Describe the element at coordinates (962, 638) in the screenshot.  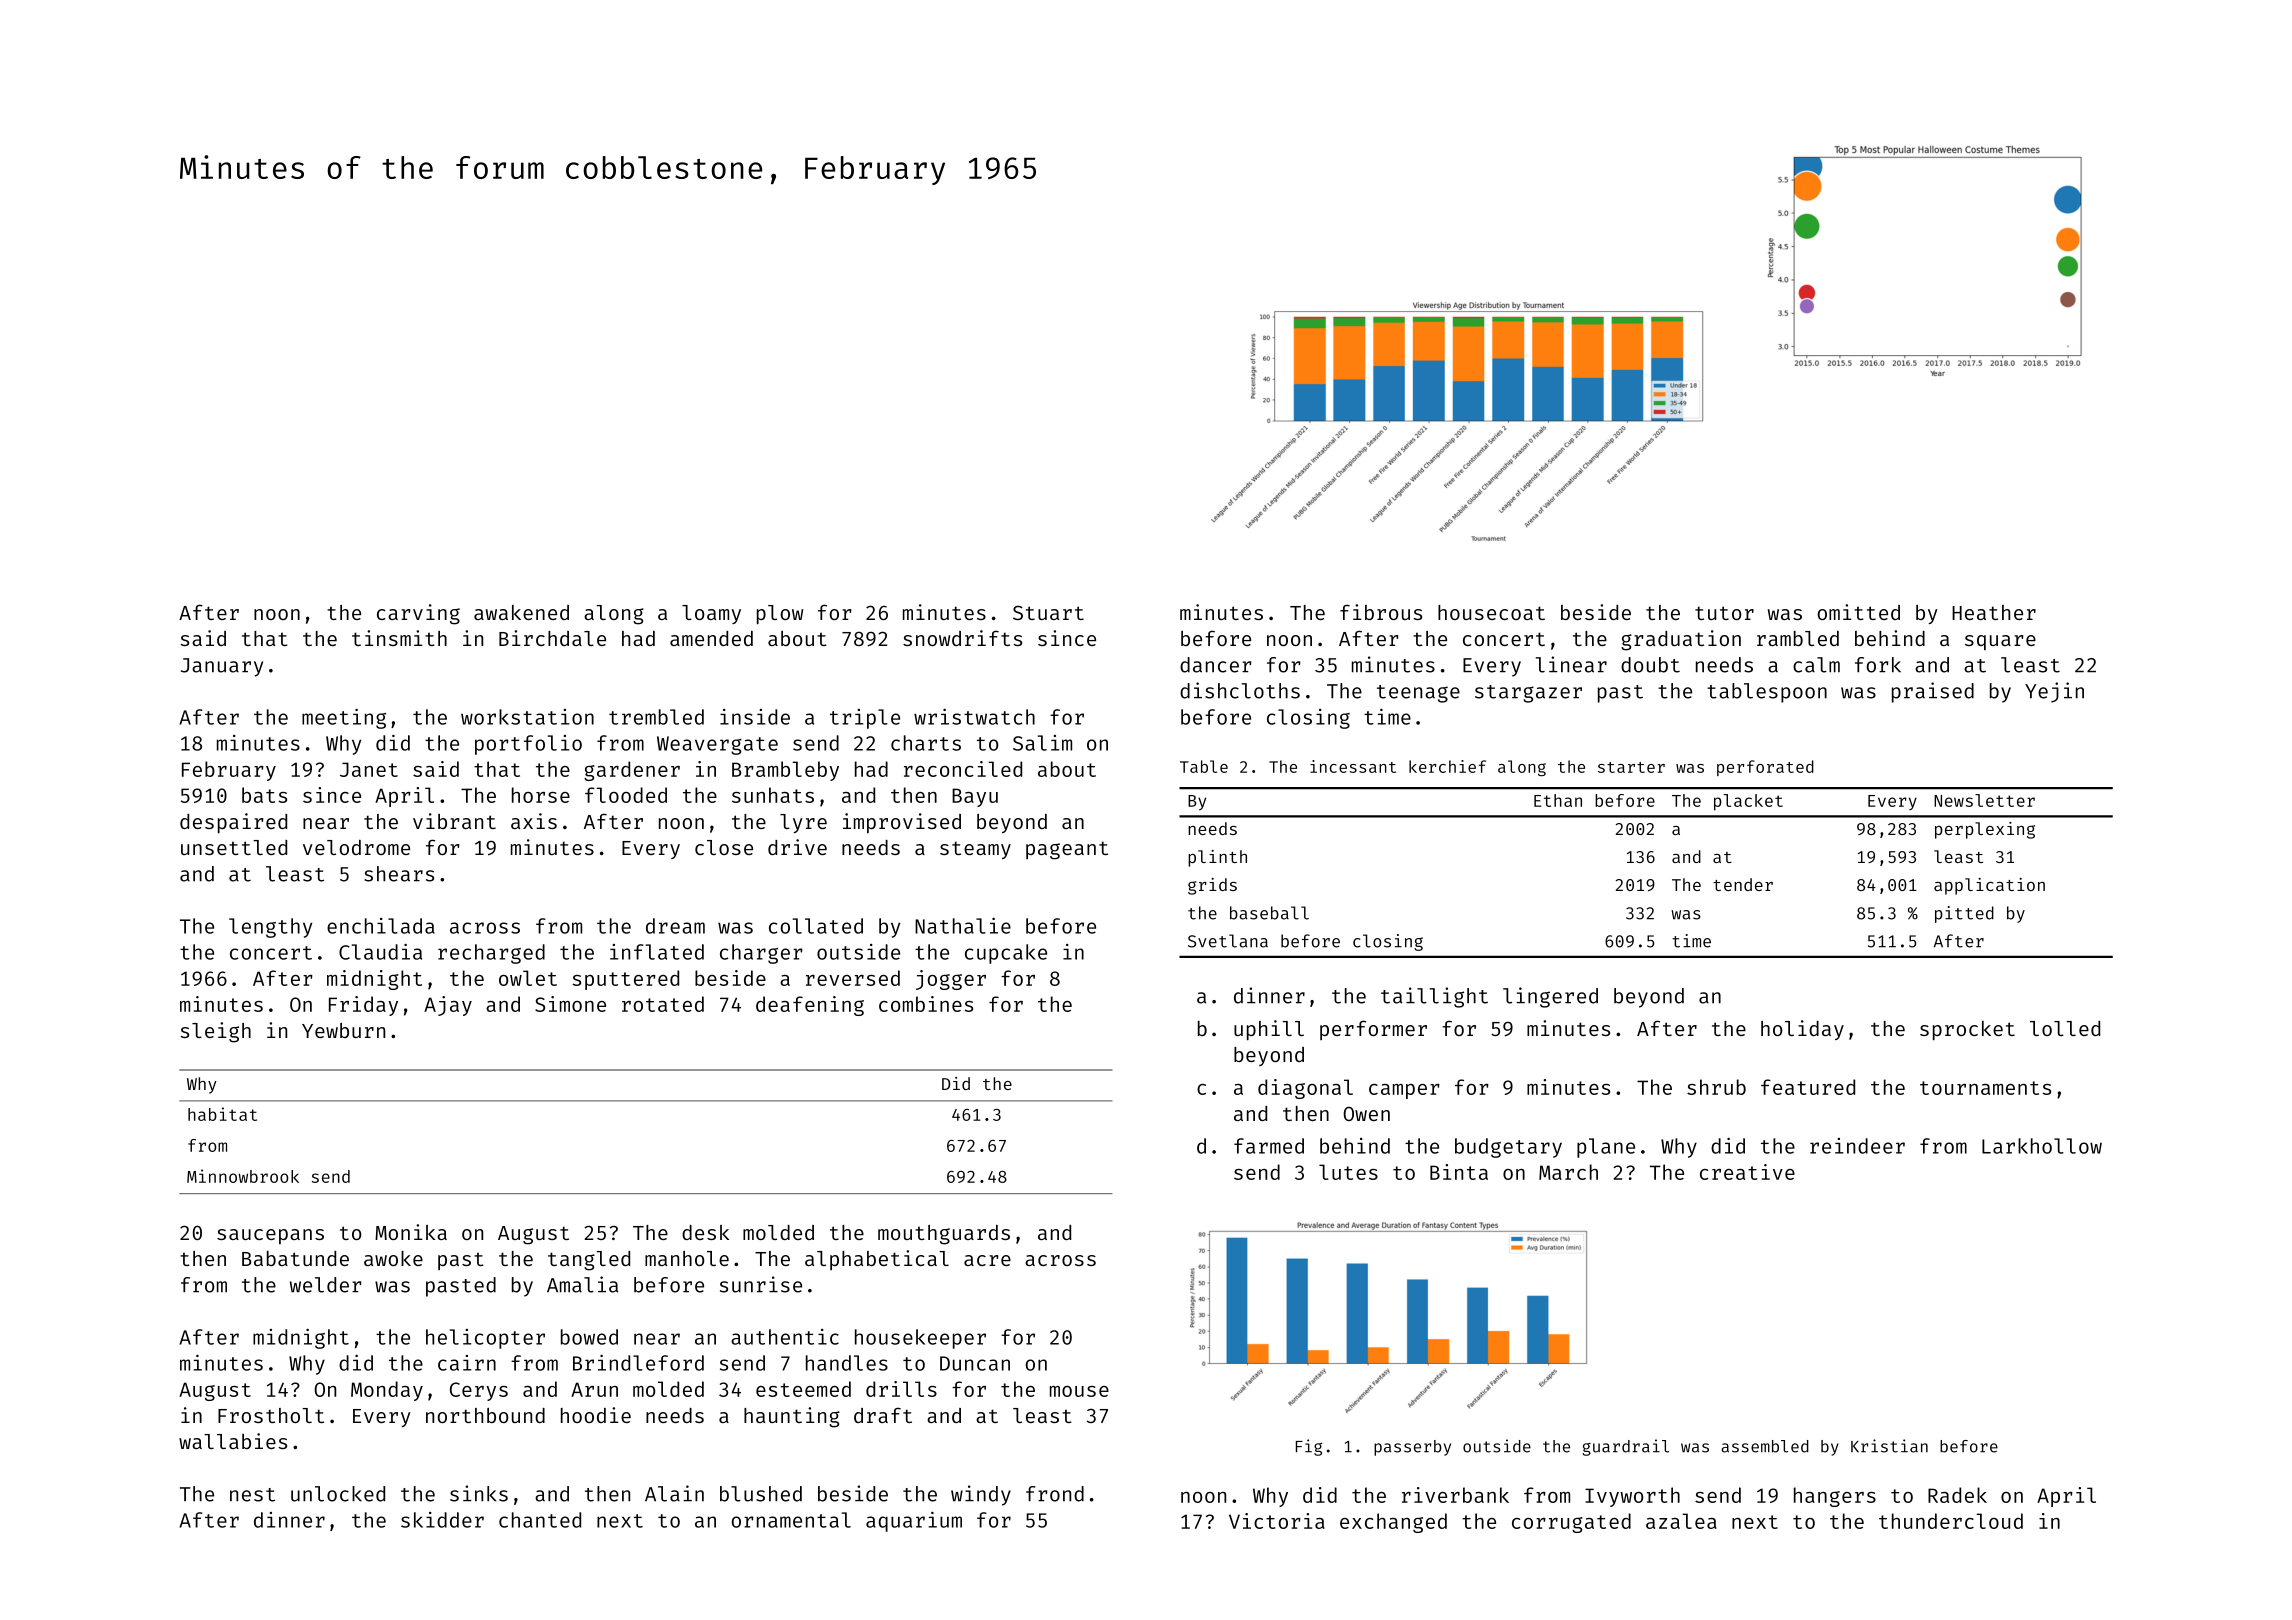
I see `snowdrifts` at that location.
